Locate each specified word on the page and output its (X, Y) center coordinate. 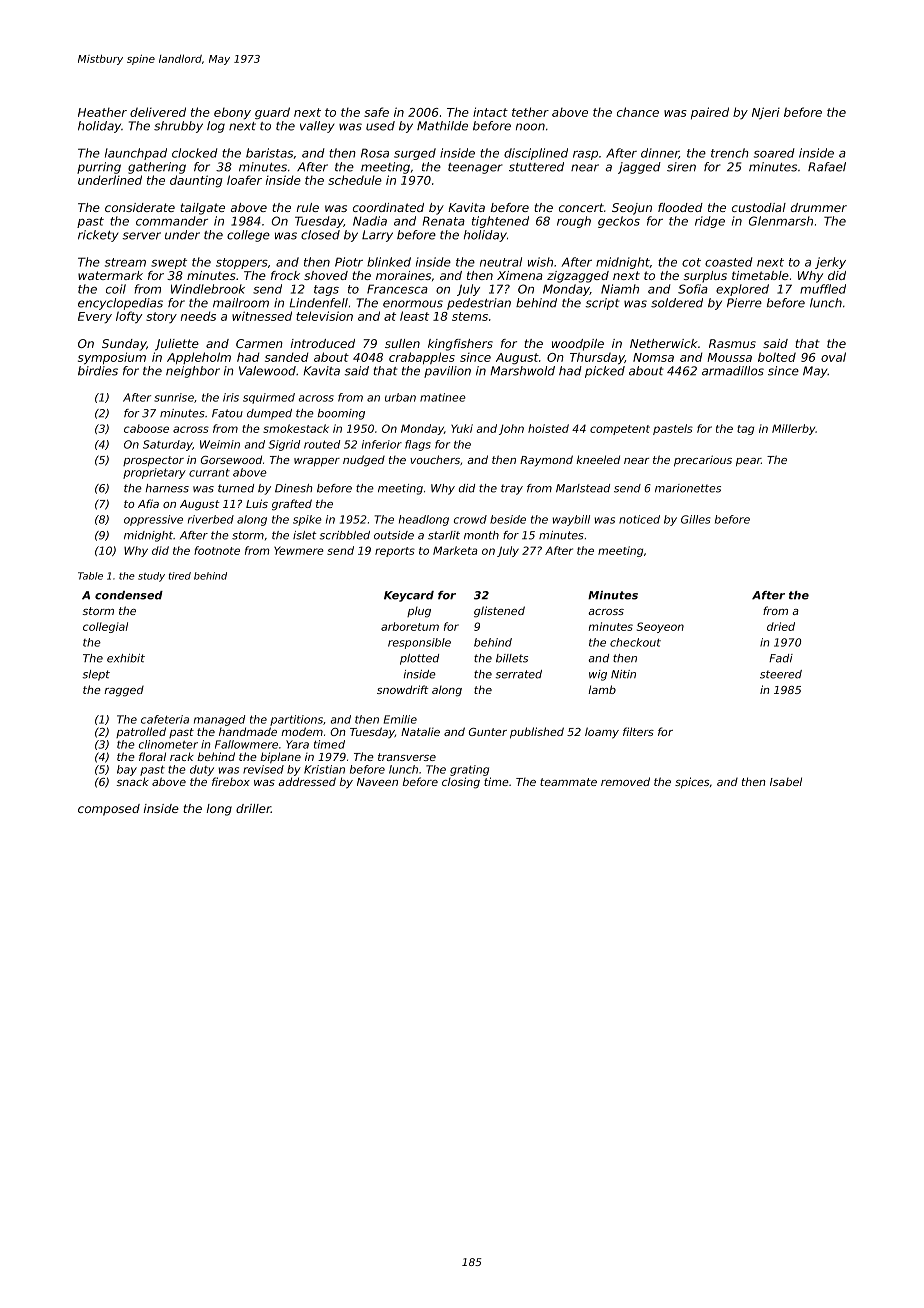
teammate (568, 782)
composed (109, 810)
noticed (639, 519)
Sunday (124, 345)
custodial (759, 207)
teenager (475, 168)
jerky (830, 263)
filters (638, 731)
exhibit (126, 658)
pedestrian (479, 304)
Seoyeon (660, 627)
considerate (140, 207)
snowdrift (403, 689)
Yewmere (299, 550)
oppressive (153, 520)
